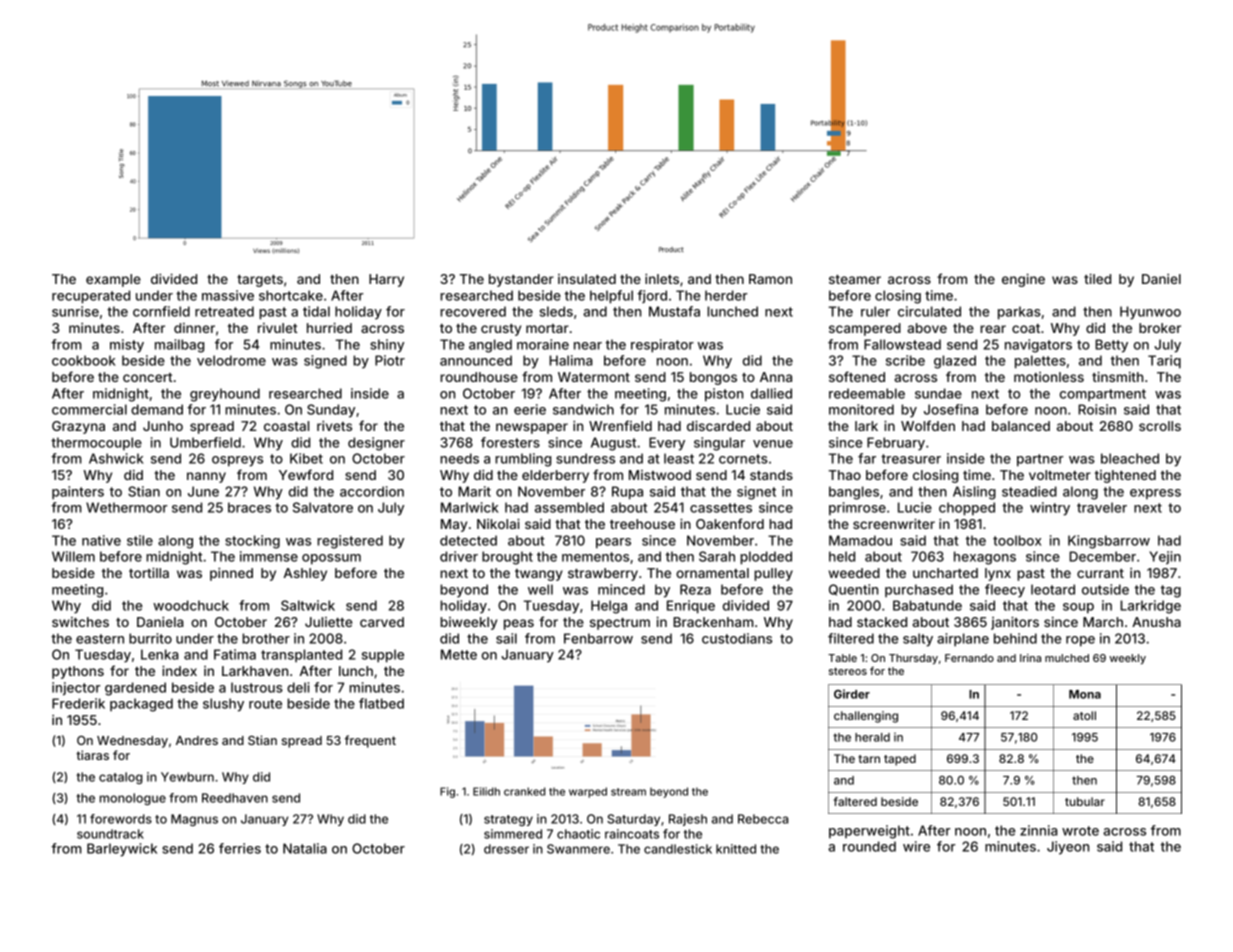 This screenshot has height=952, width=1233. Describe the element at coordinates (730, 523) in the screenshot. I see `Oakenford` at that location.
